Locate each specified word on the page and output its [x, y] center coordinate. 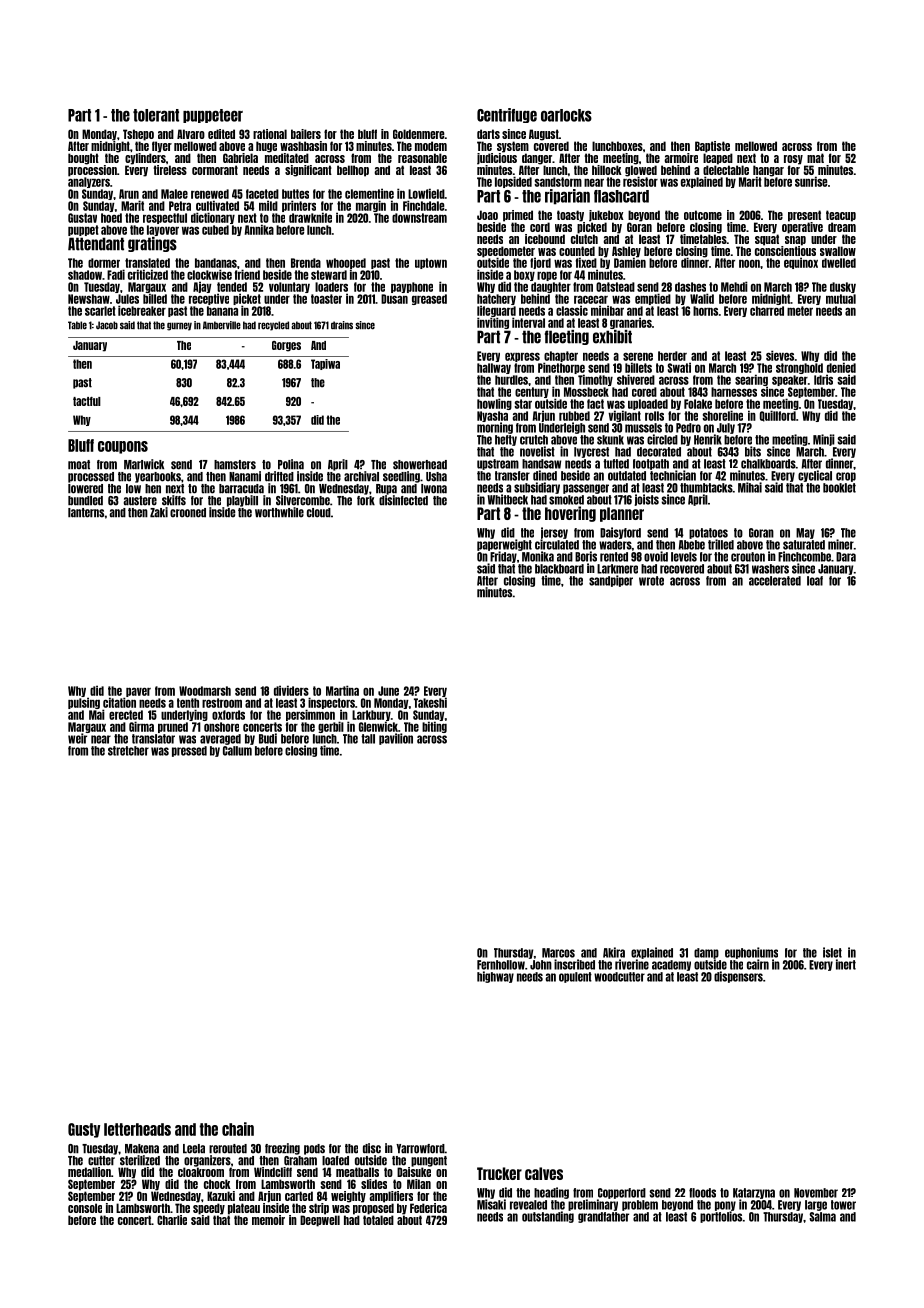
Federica [428, 1208]
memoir [268, 1220]
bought [83, 159]
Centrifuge [507, 115]
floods [702, 1193]
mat [815, 158]
